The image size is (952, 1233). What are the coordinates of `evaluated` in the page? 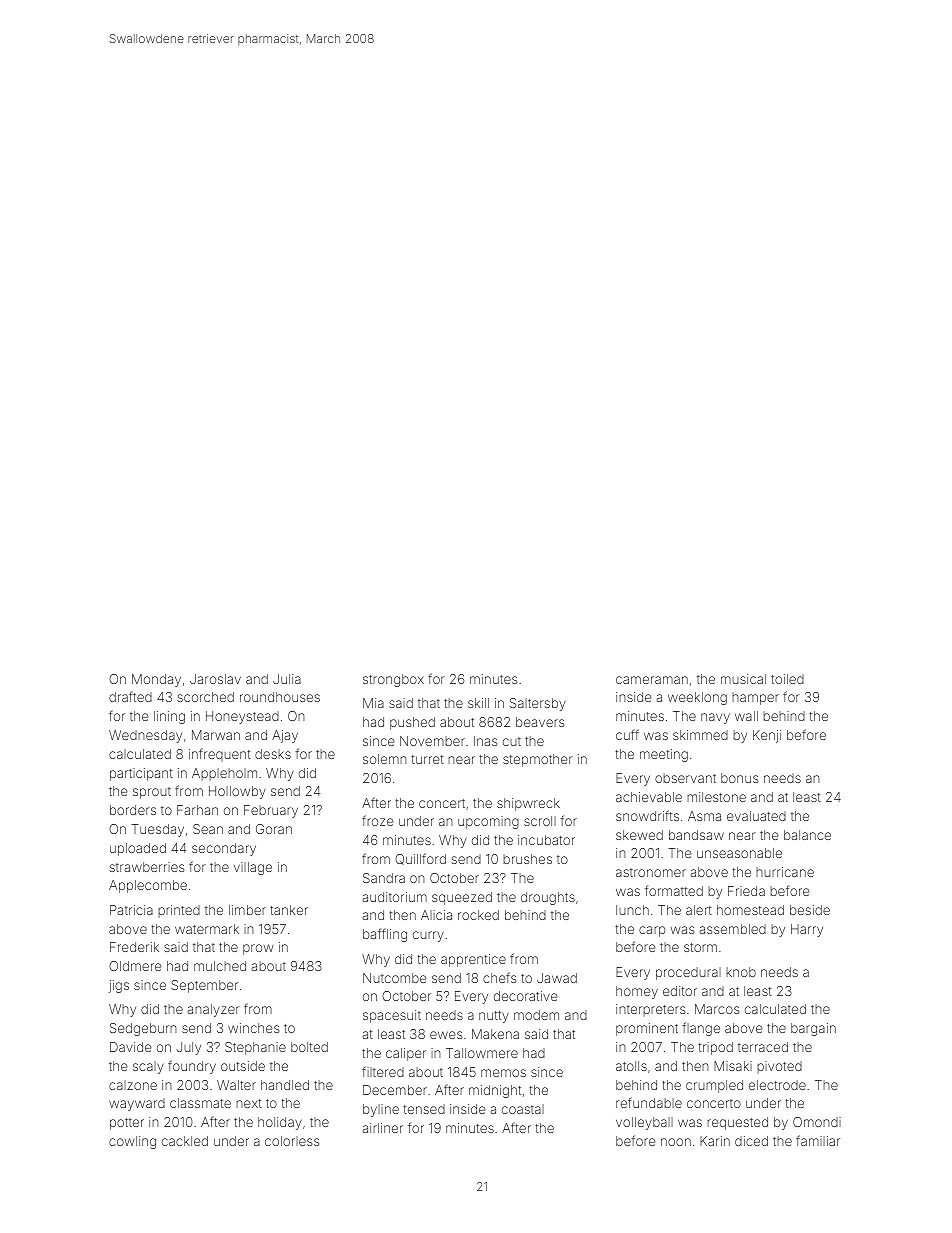 It's located at (756, 816).
